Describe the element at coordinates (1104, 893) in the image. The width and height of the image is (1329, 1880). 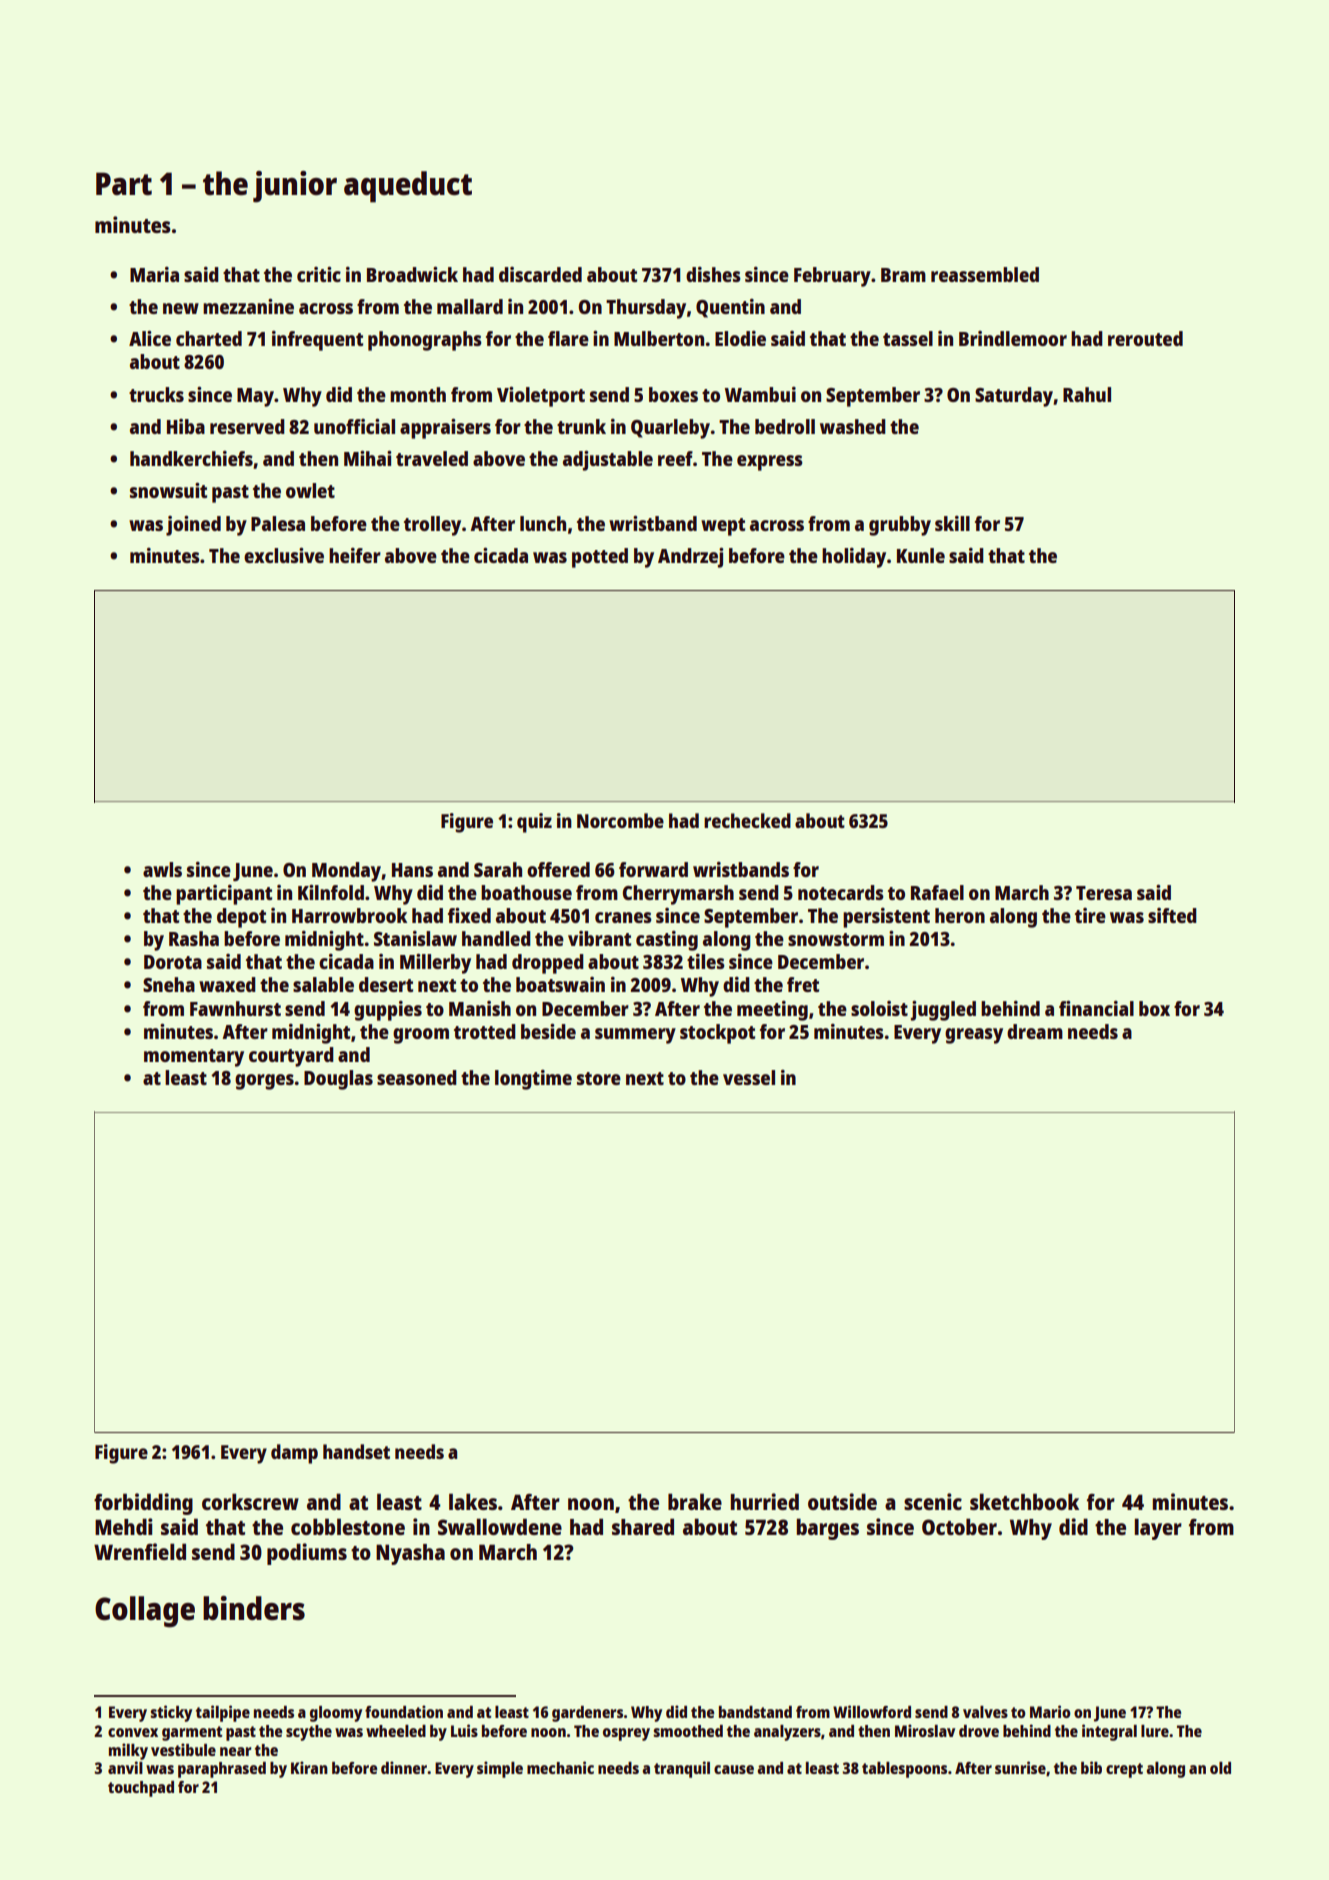
I see `Teresa` at that location.
